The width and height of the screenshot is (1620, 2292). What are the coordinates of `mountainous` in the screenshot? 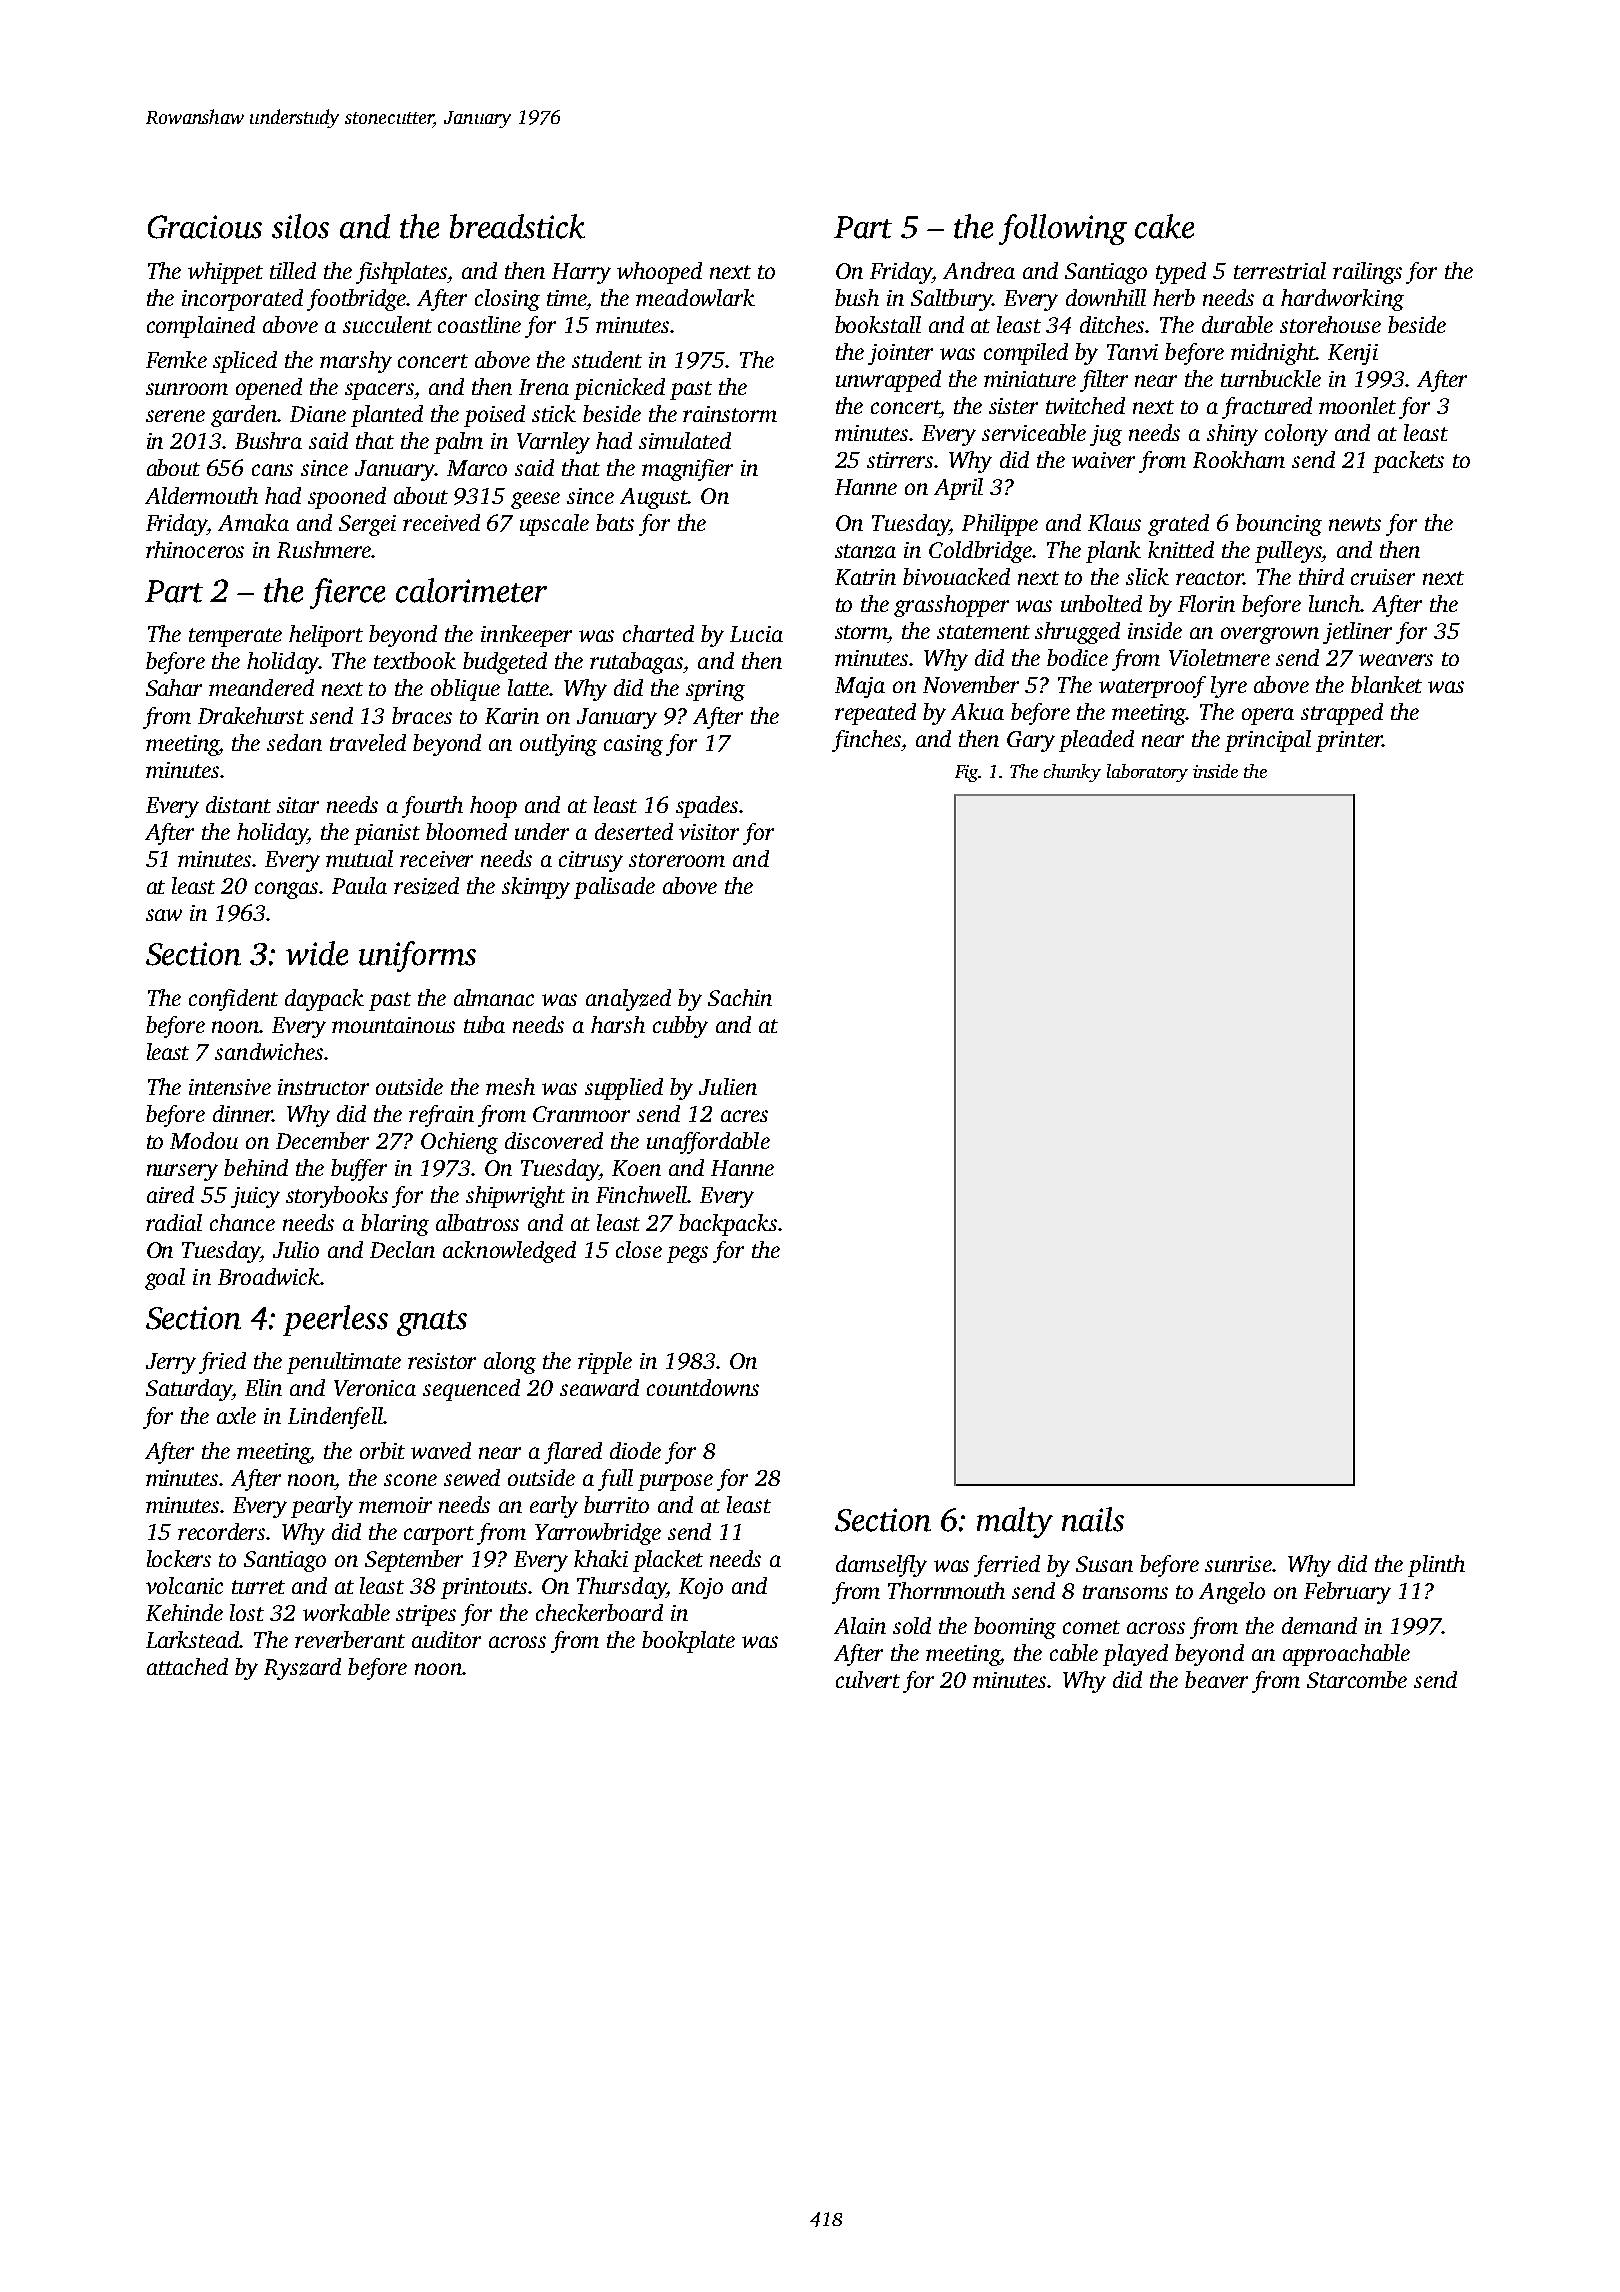 It's located at (393, 1025).
